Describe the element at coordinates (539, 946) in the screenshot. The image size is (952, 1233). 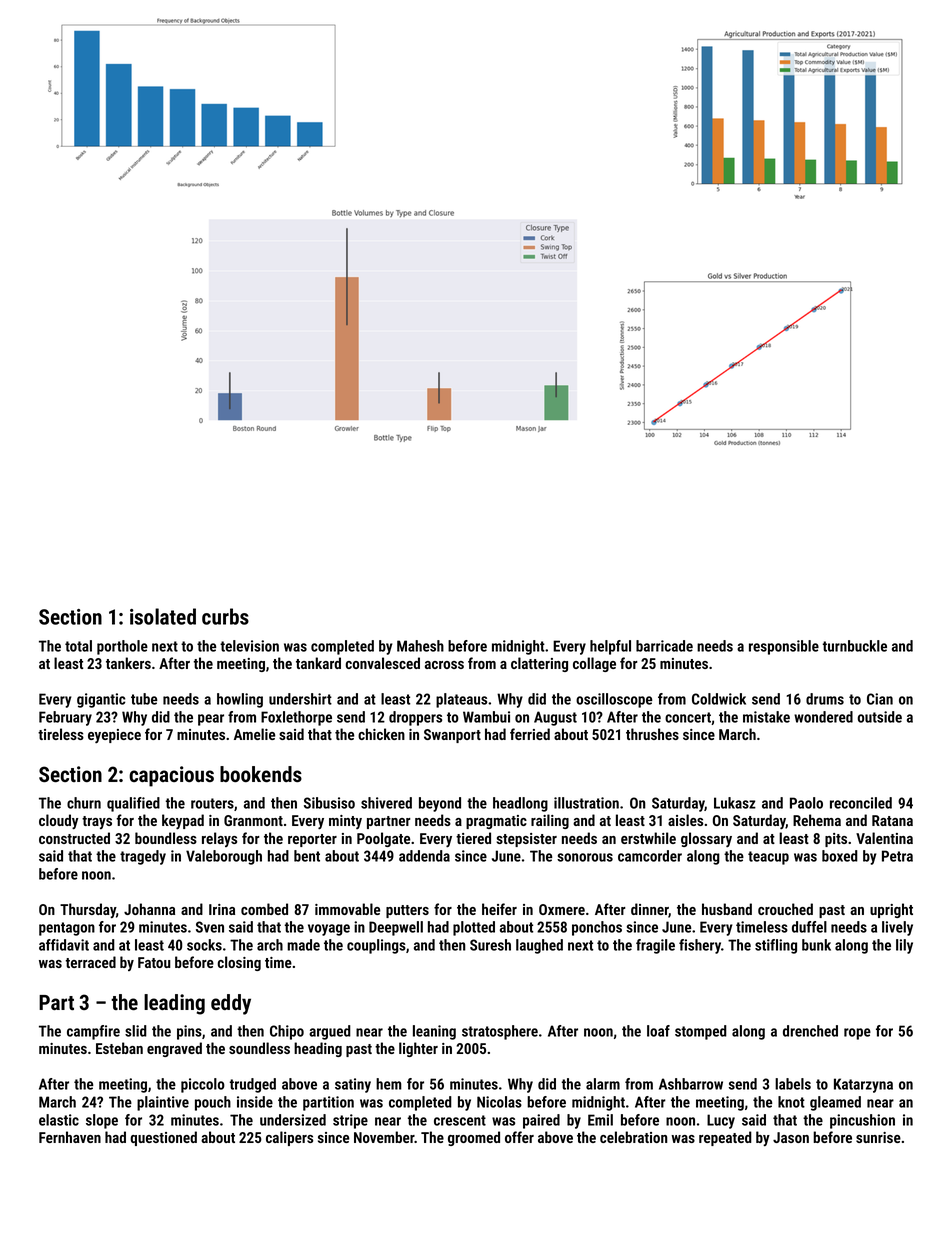
I see `laughed` at that location.
